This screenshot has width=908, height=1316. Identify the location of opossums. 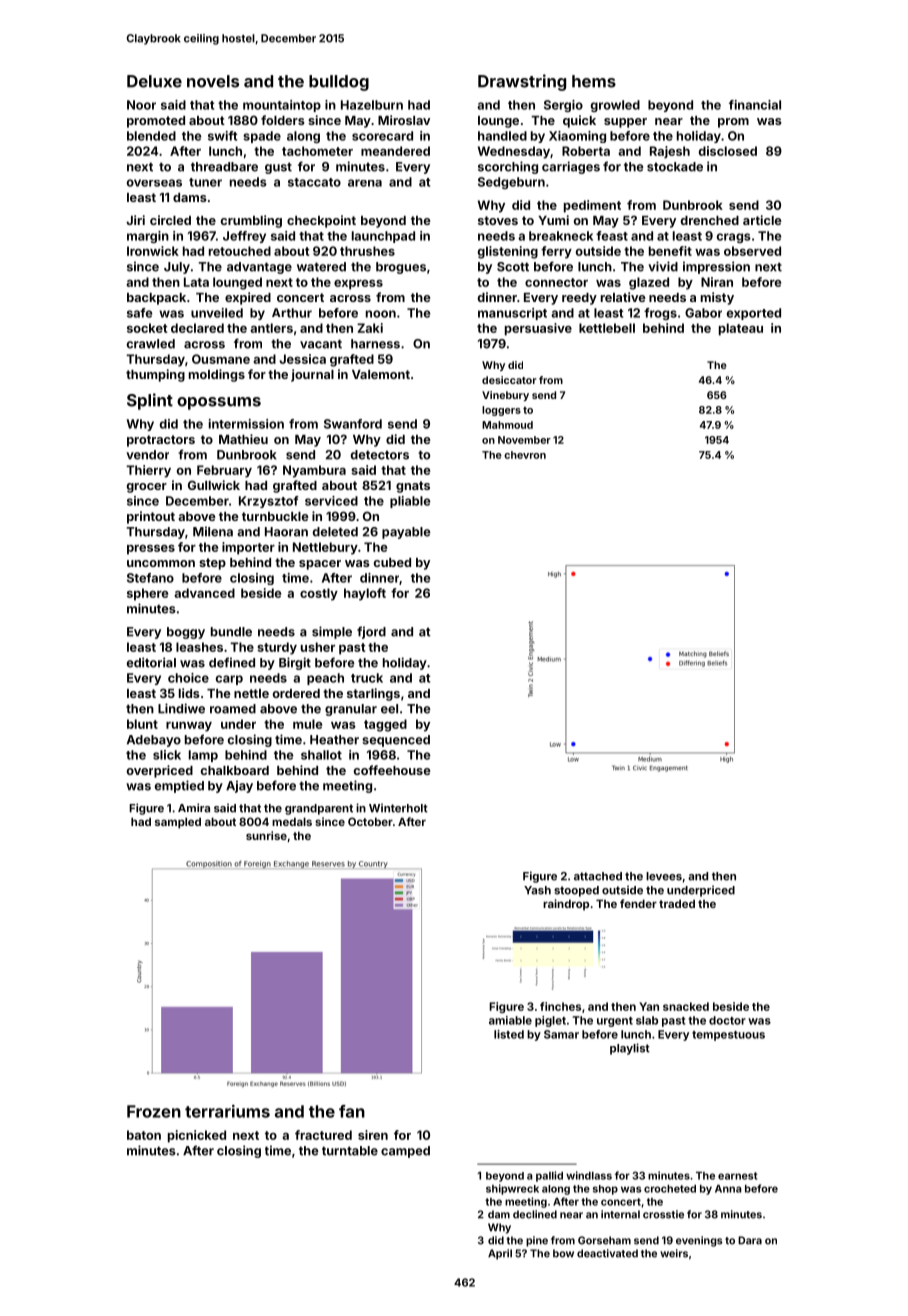
(219, 403).
